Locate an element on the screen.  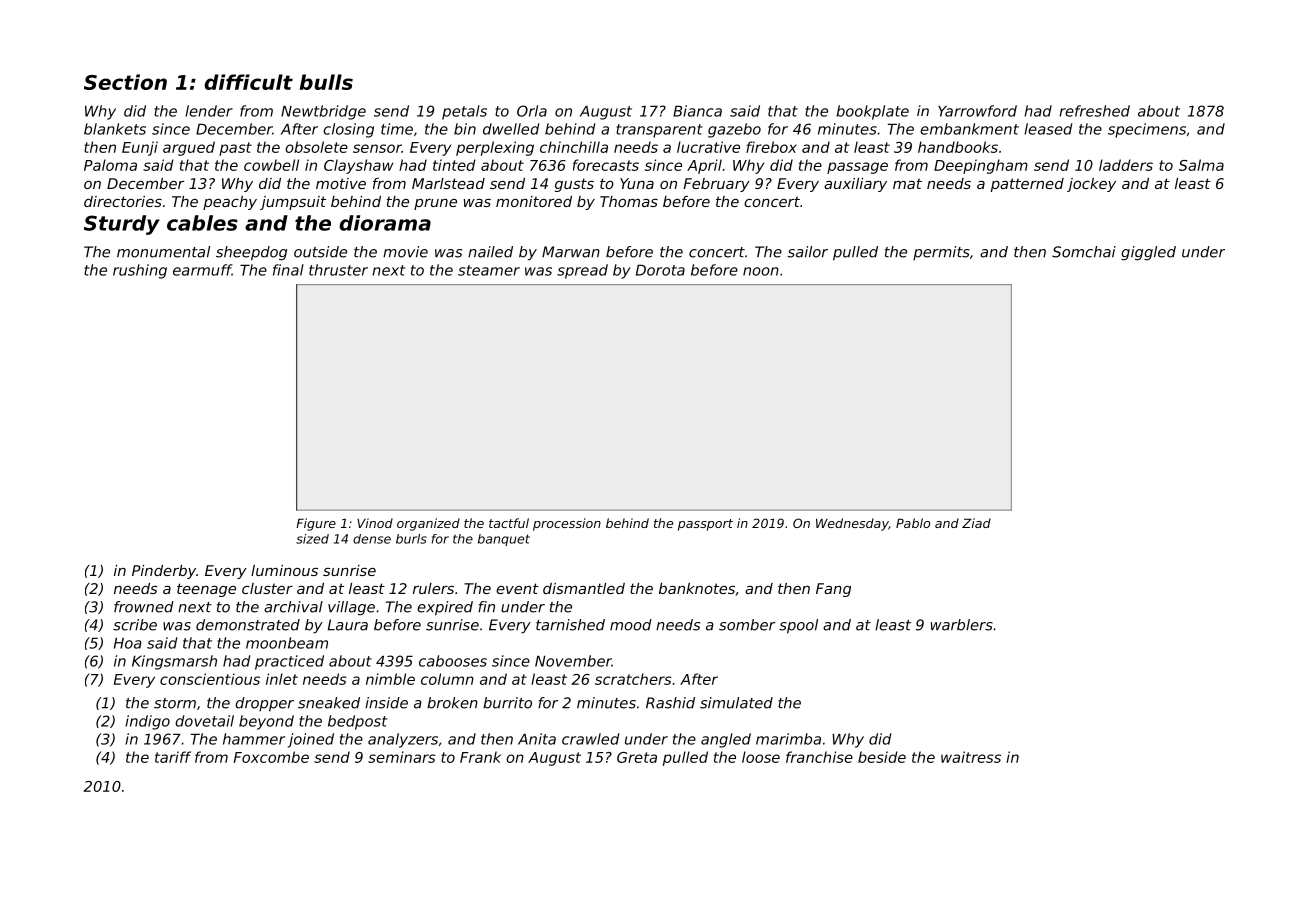
scratchers is located at coordinates (633, 679).
